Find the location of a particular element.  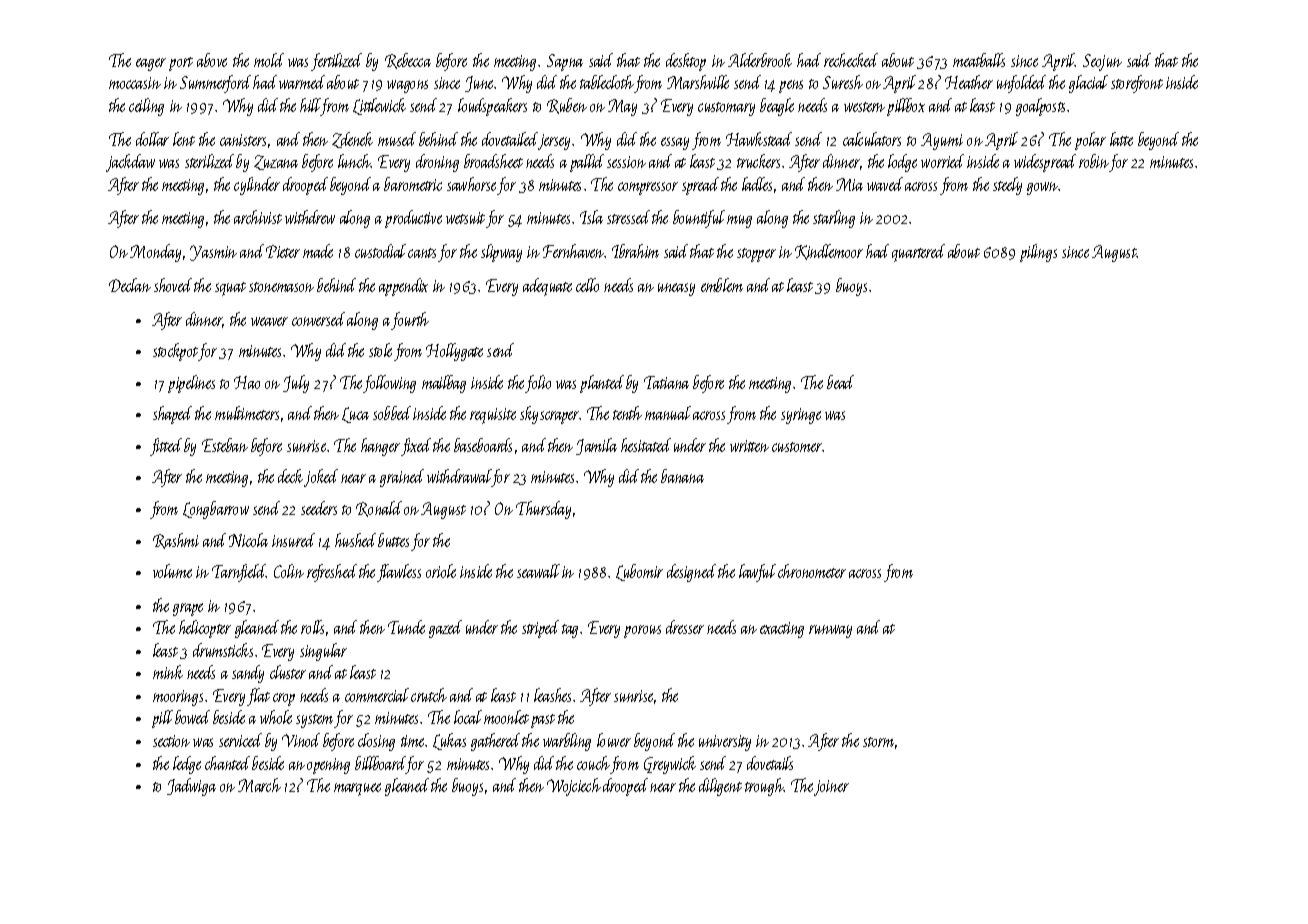

trough is located at coordinates (764, 787).
